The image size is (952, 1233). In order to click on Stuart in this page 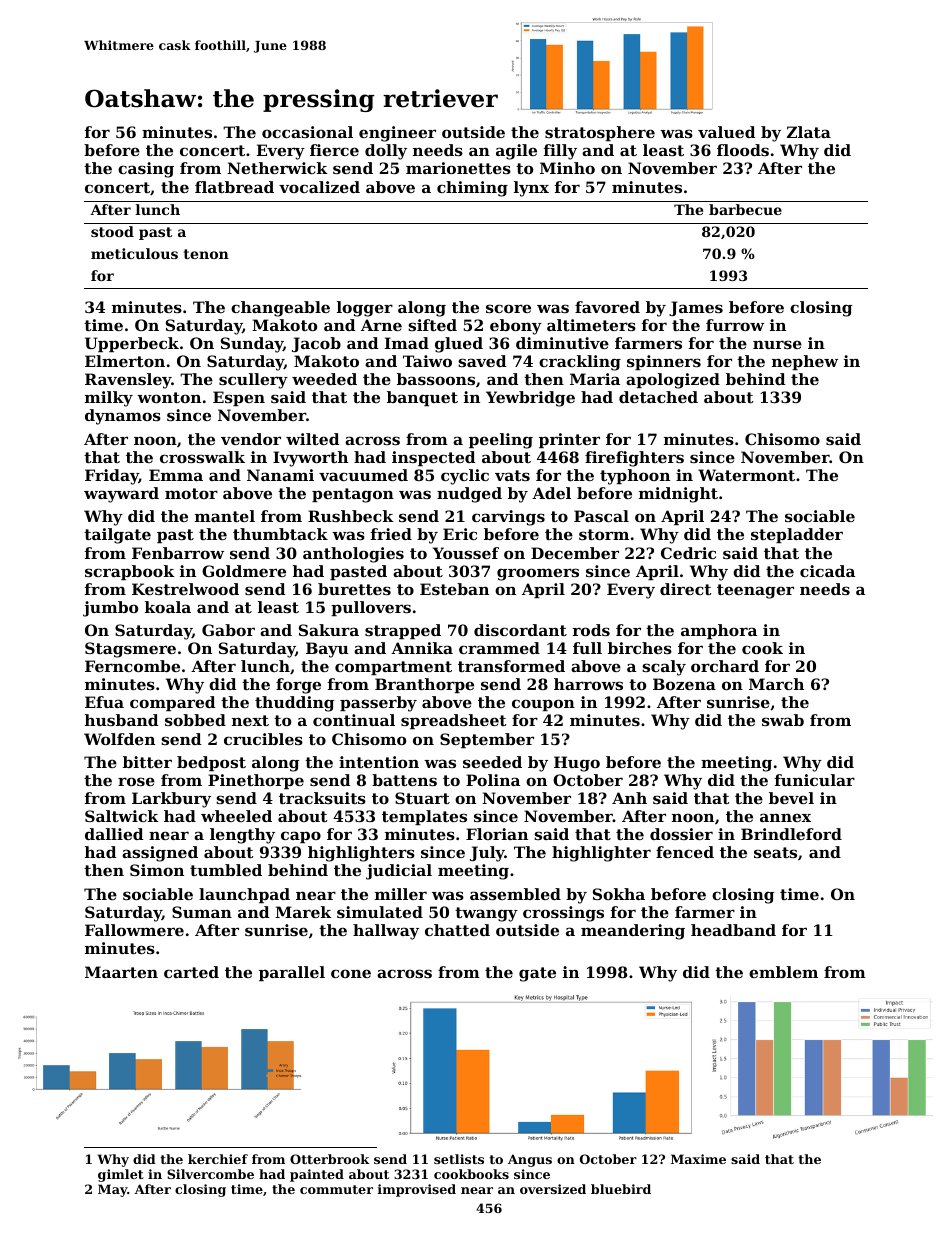, I will do `click(422, 798)`.
